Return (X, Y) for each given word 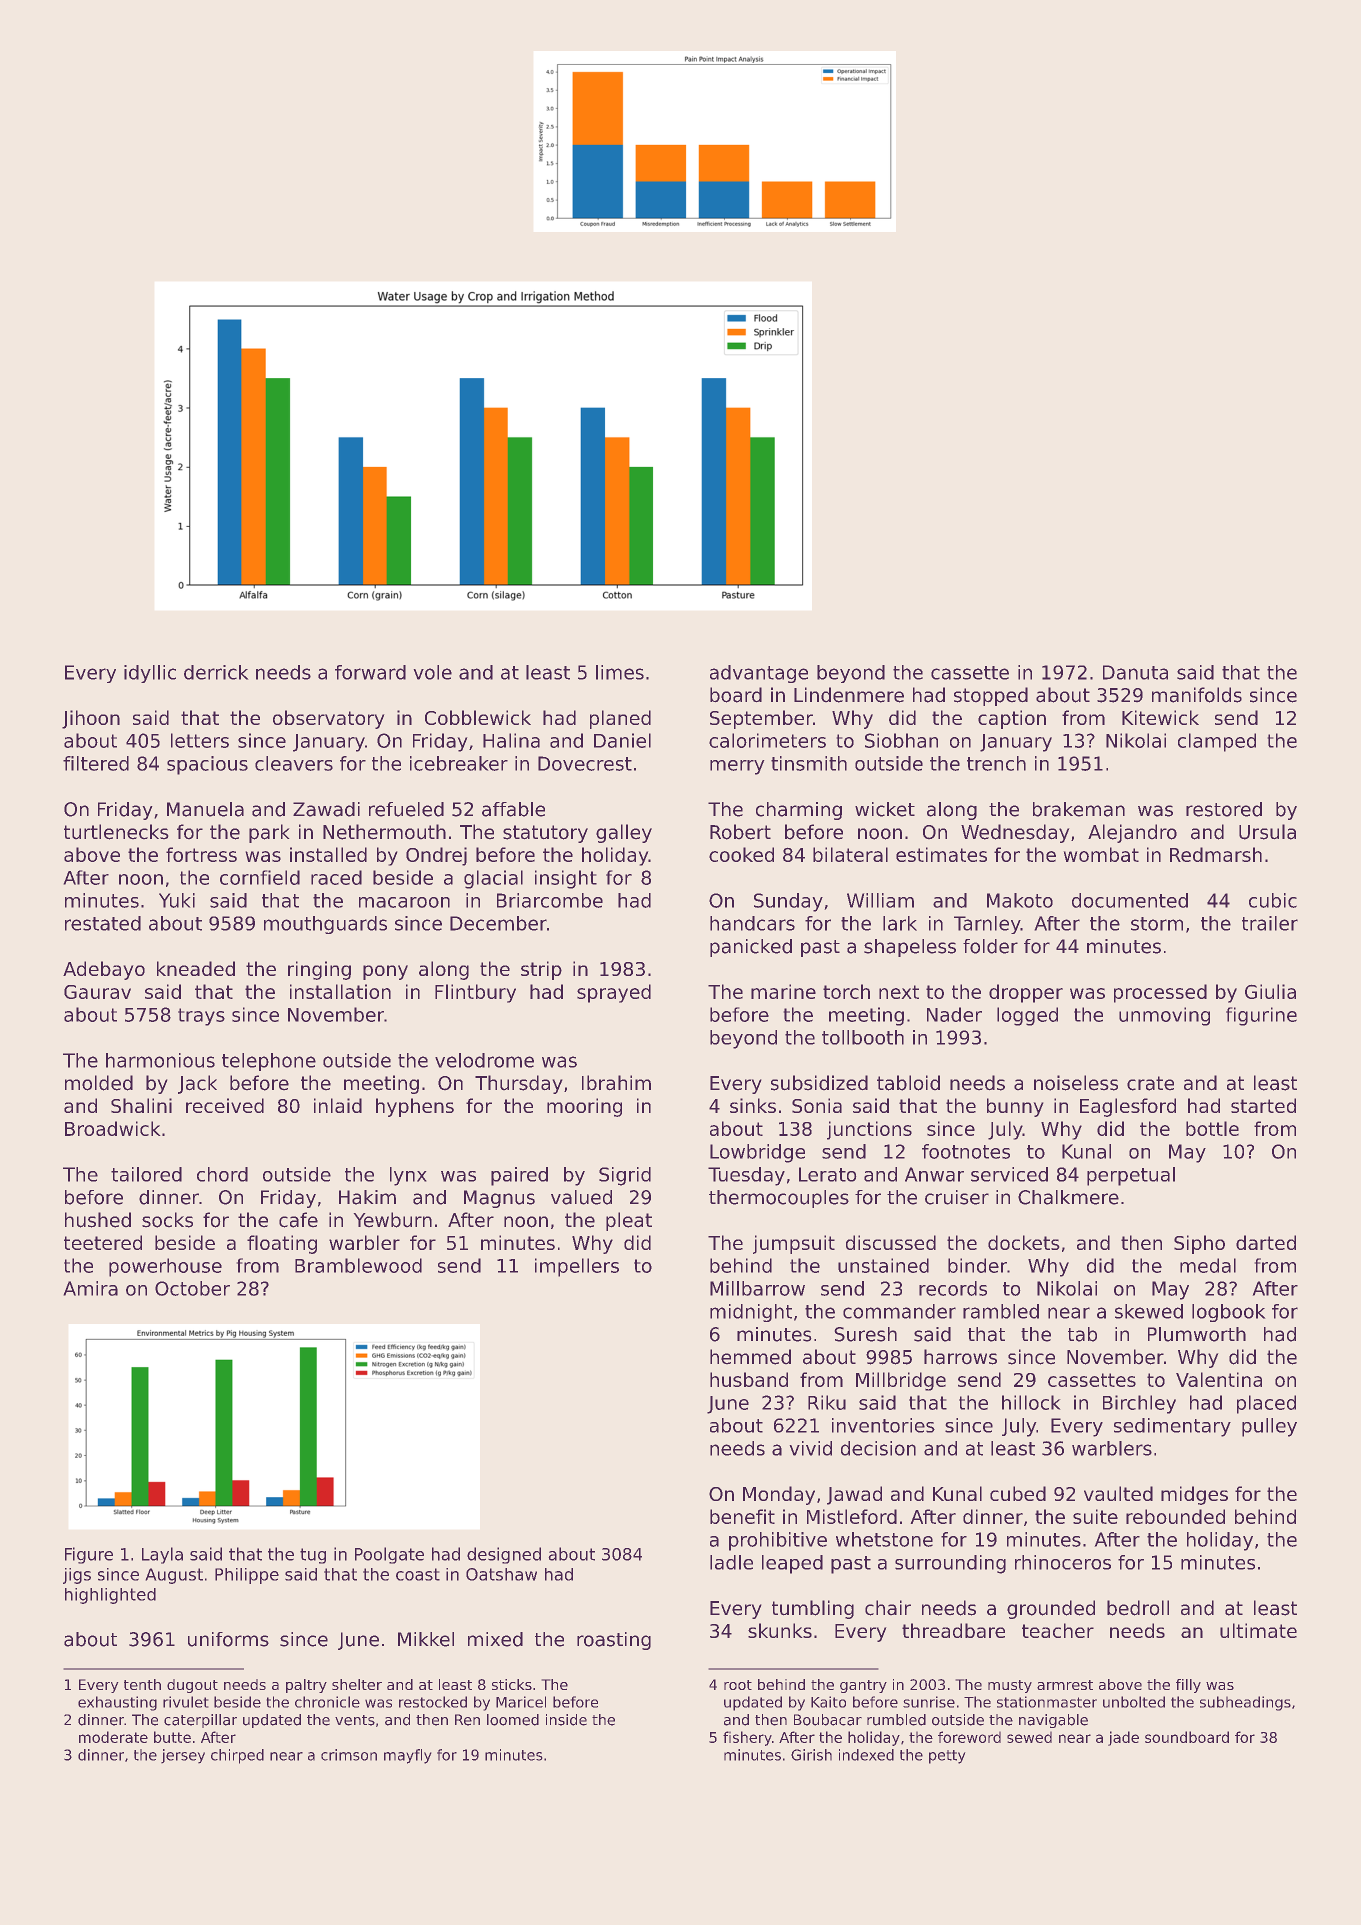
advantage (759, 674)
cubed (1018, 1493)
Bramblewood (358, 1265)
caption (1012, 719)
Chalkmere (1068, 1197)
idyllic (150, 674)
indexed (866, 1755)
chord (222, 1174)
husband (749, 1379)
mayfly (408, 1756)
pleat (629, 1221)
